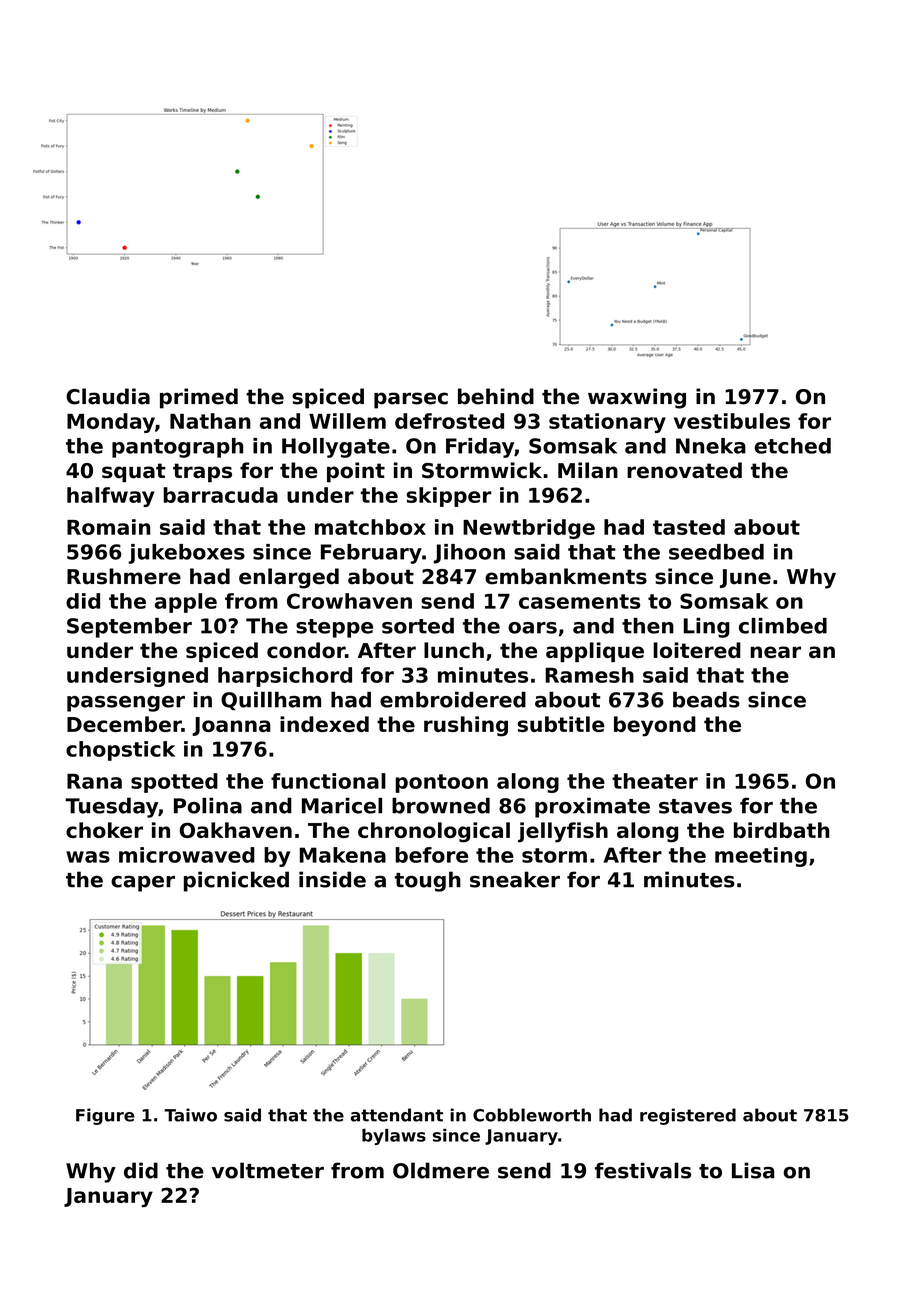  What do you see at coordinates (688, 1116) in the document?
I see `registered` at bounding box center [688, 1116].
